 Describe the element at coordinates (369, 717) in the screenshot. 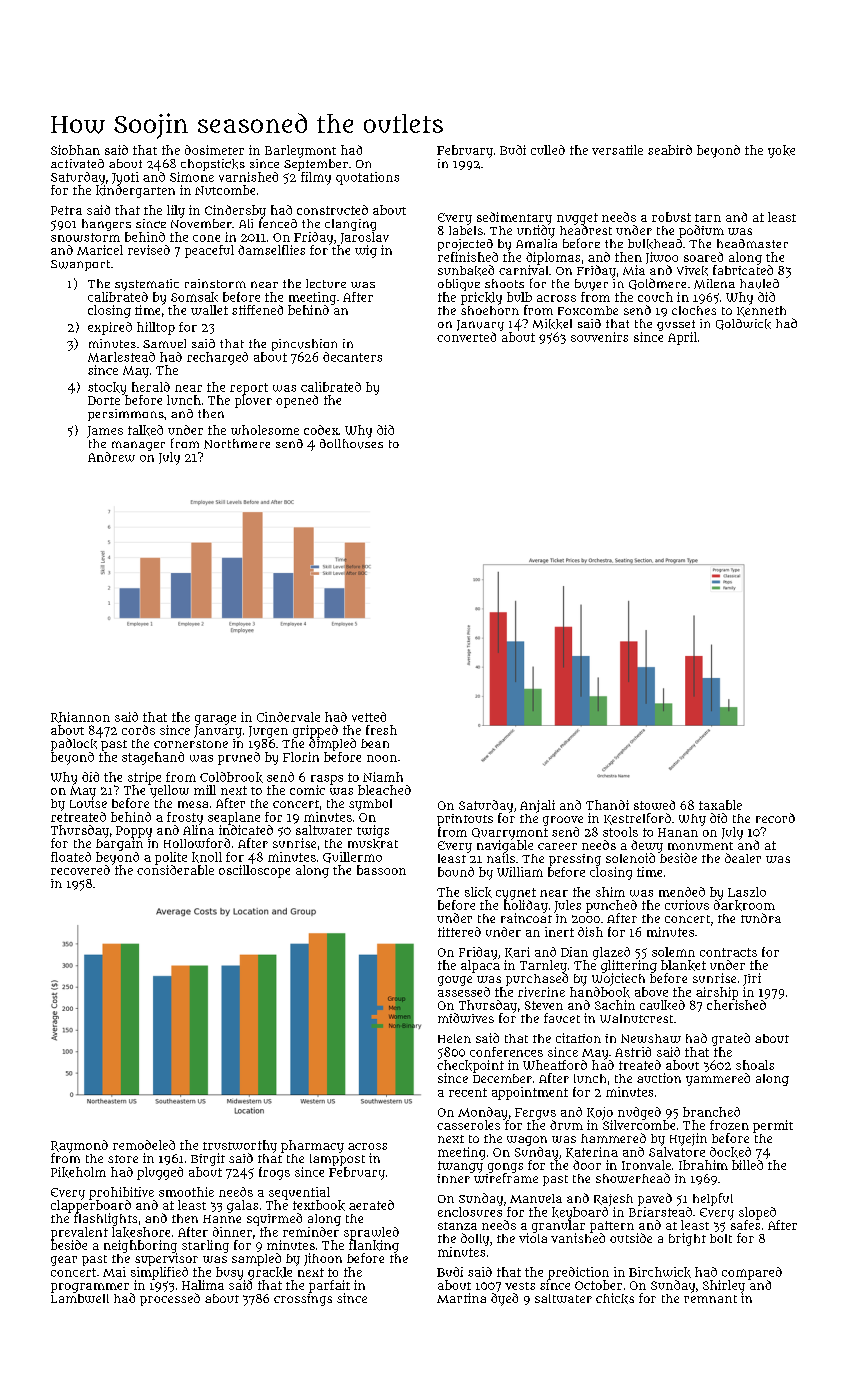

I see `vetted` at that location.
